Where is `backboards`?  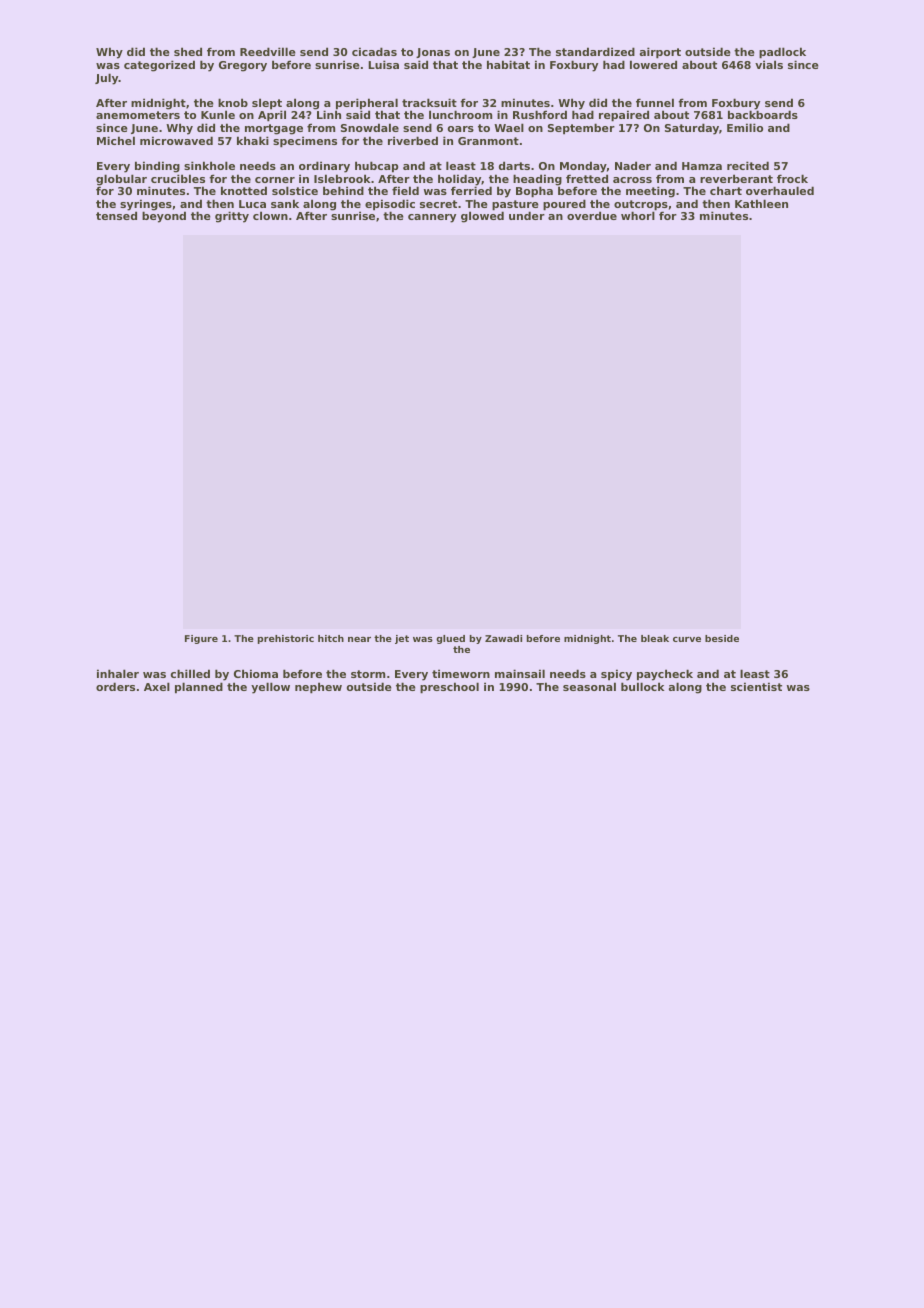 backboards is located at coordinates (763, 115).
